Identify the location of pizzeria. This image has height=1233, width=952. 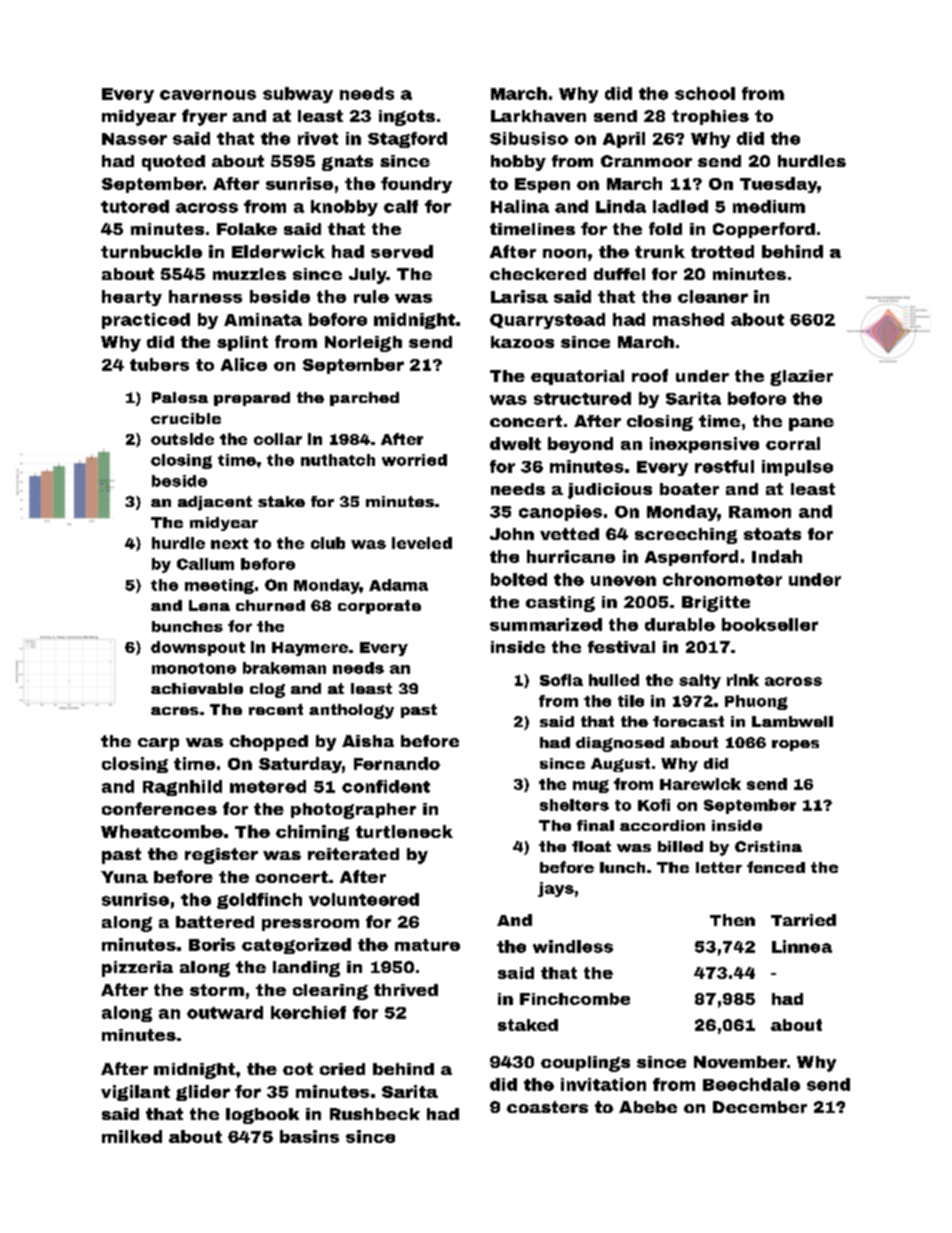
(137, 969).
